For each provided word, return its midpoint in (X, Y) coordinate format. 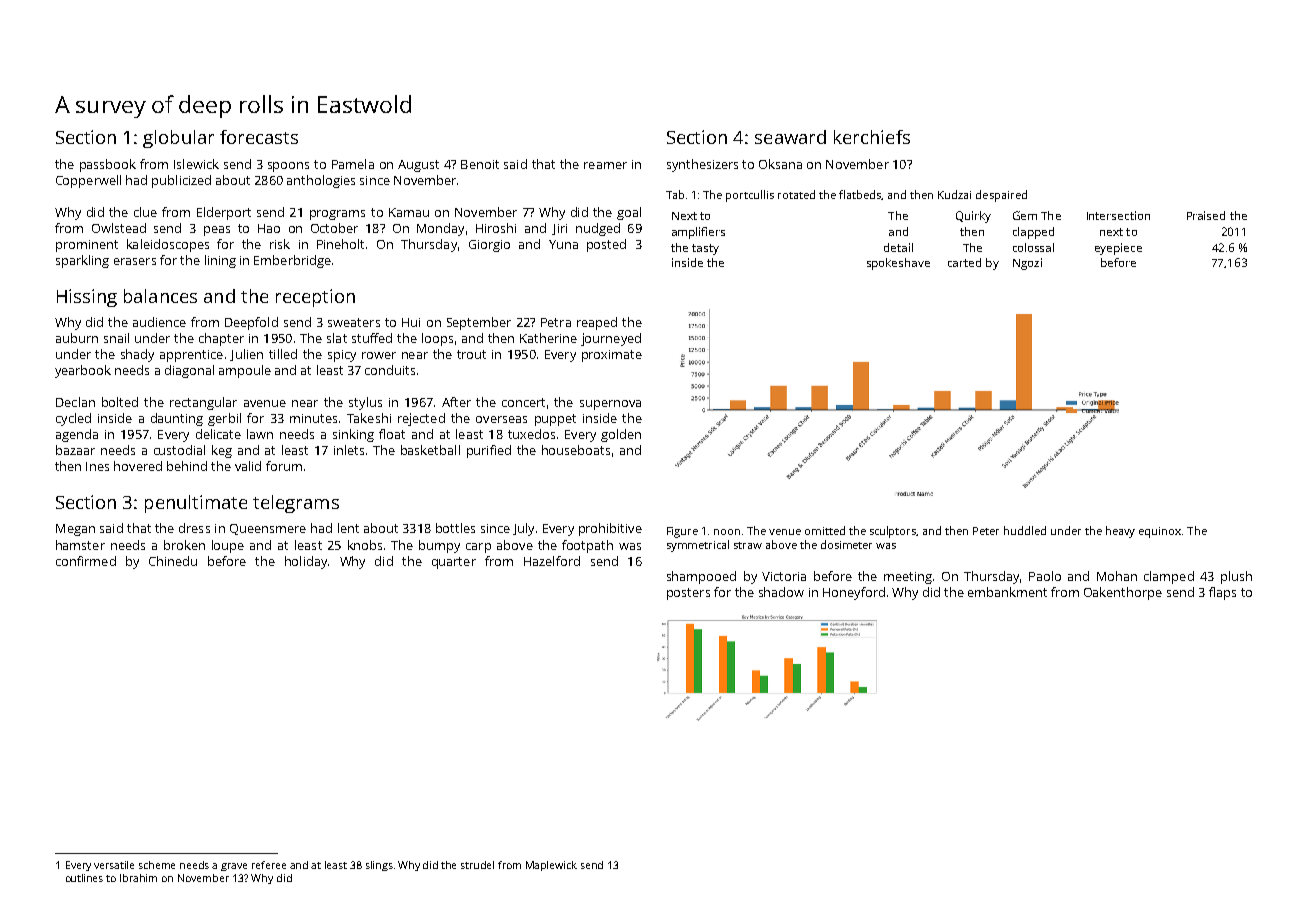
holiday (306, 562)
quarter (454, 563)
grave (234, 867)
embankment (1007, 592)
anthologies (321, 181)
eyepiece (1118, 249)
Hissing (87, 298)
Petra (556, 322)
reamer (605, 165)
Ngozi (1027, 264)
